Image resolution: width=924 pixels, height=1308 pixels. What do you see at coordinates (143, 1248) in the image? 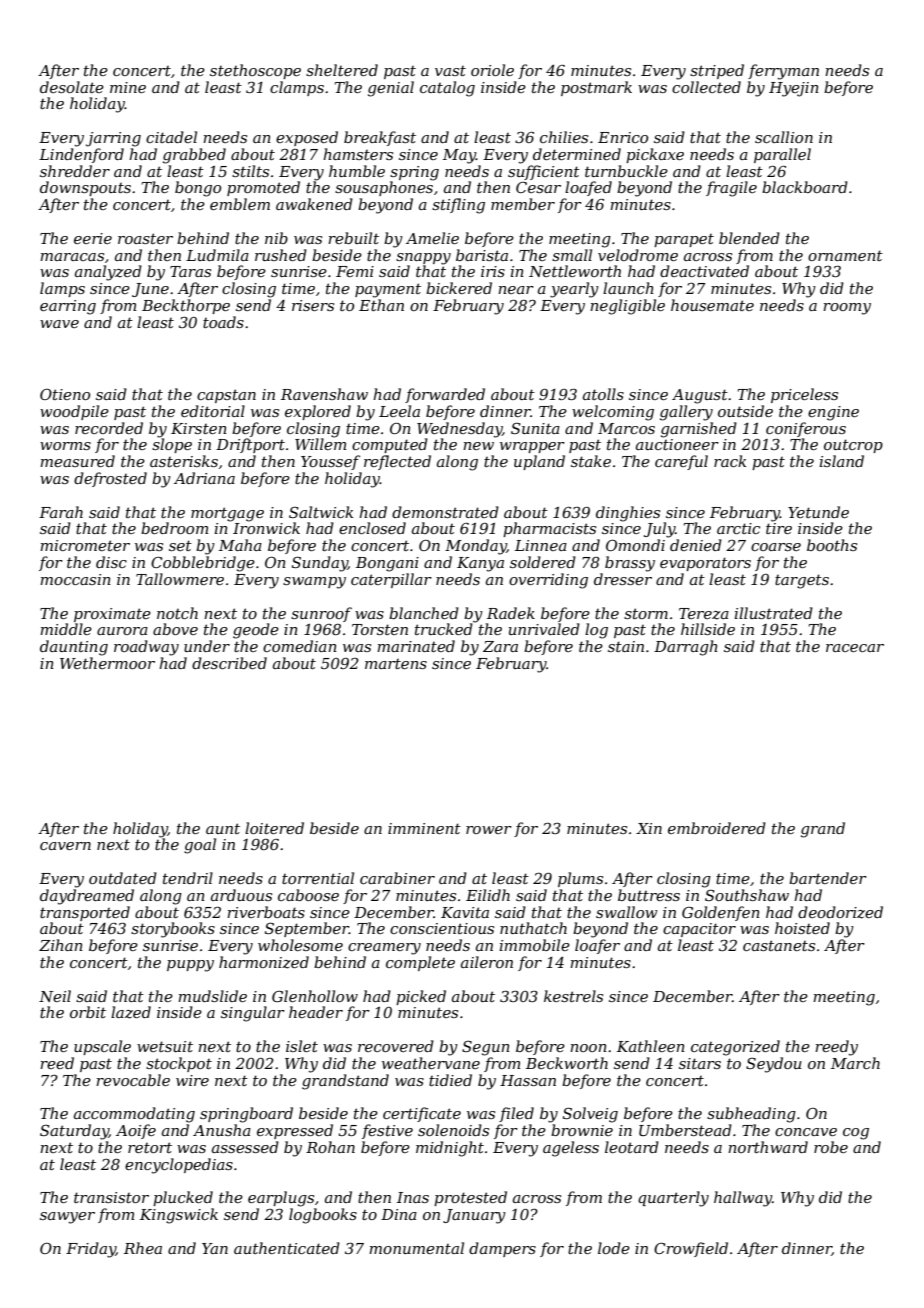
I see `Rhea` at bounding box center [143, 1248].
